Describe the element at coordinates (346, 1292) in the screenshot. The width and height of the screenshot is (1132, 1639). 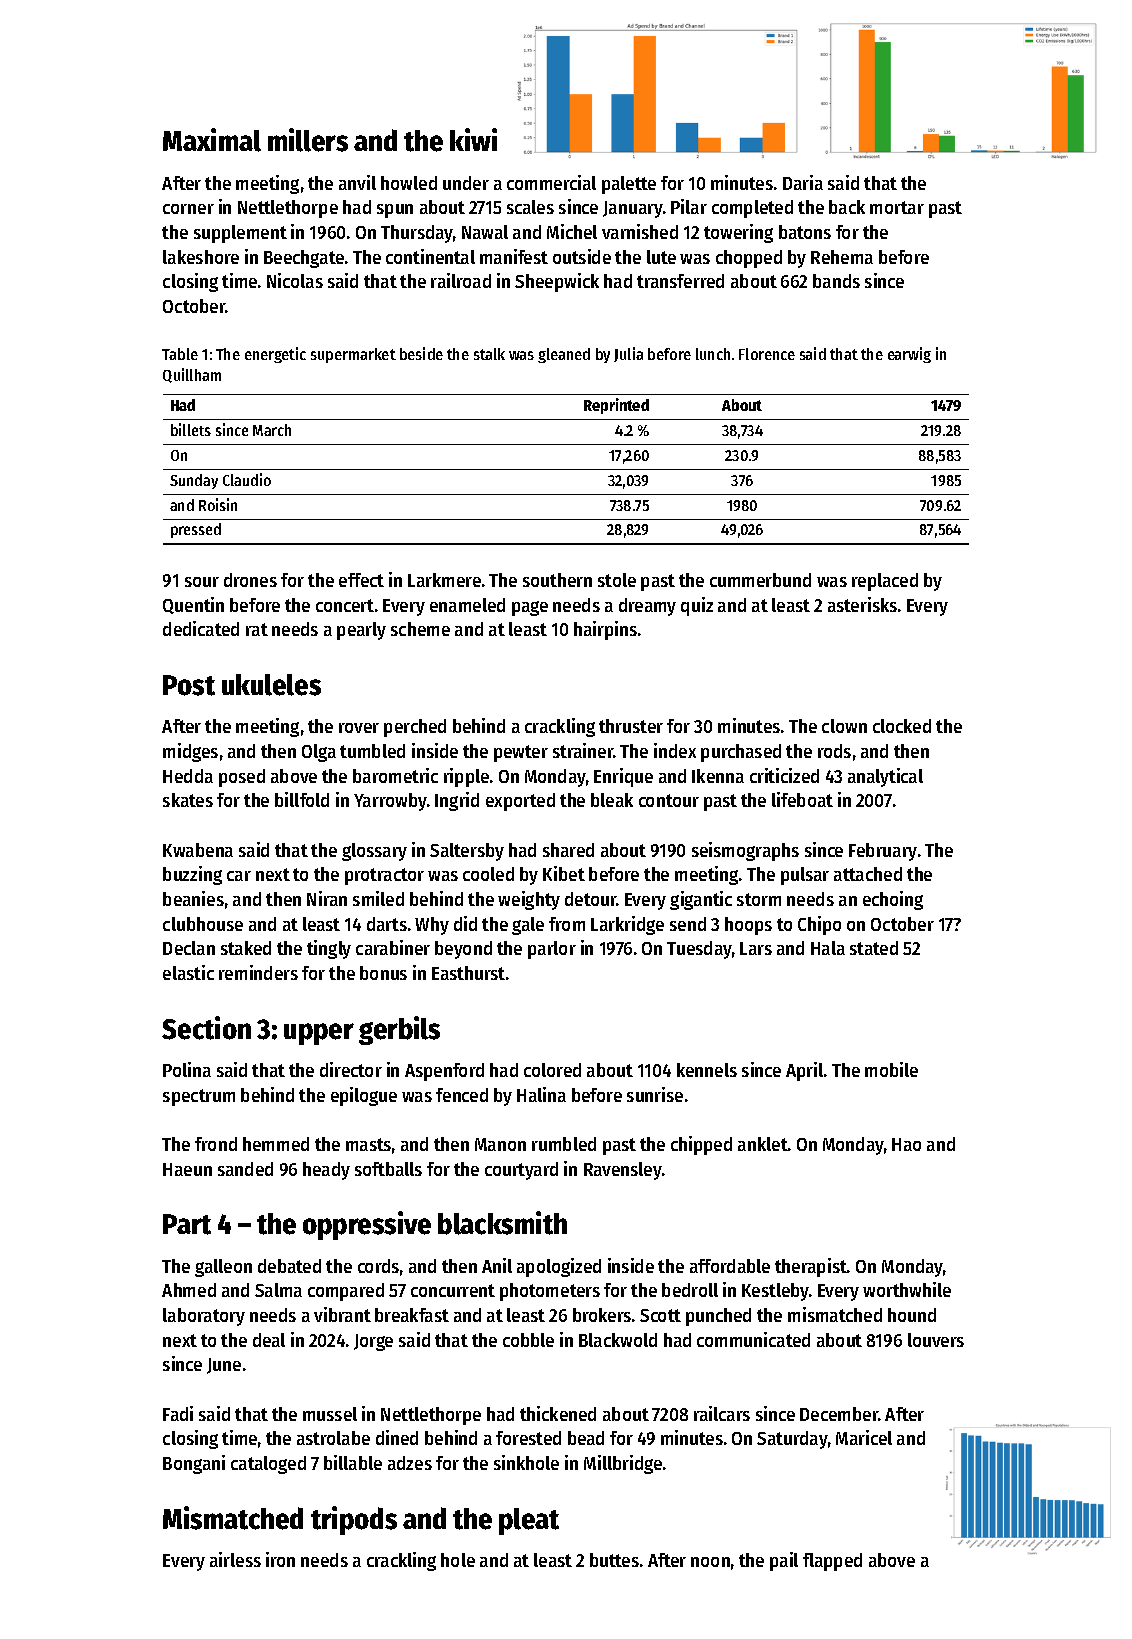
I see `compared` at that location.
